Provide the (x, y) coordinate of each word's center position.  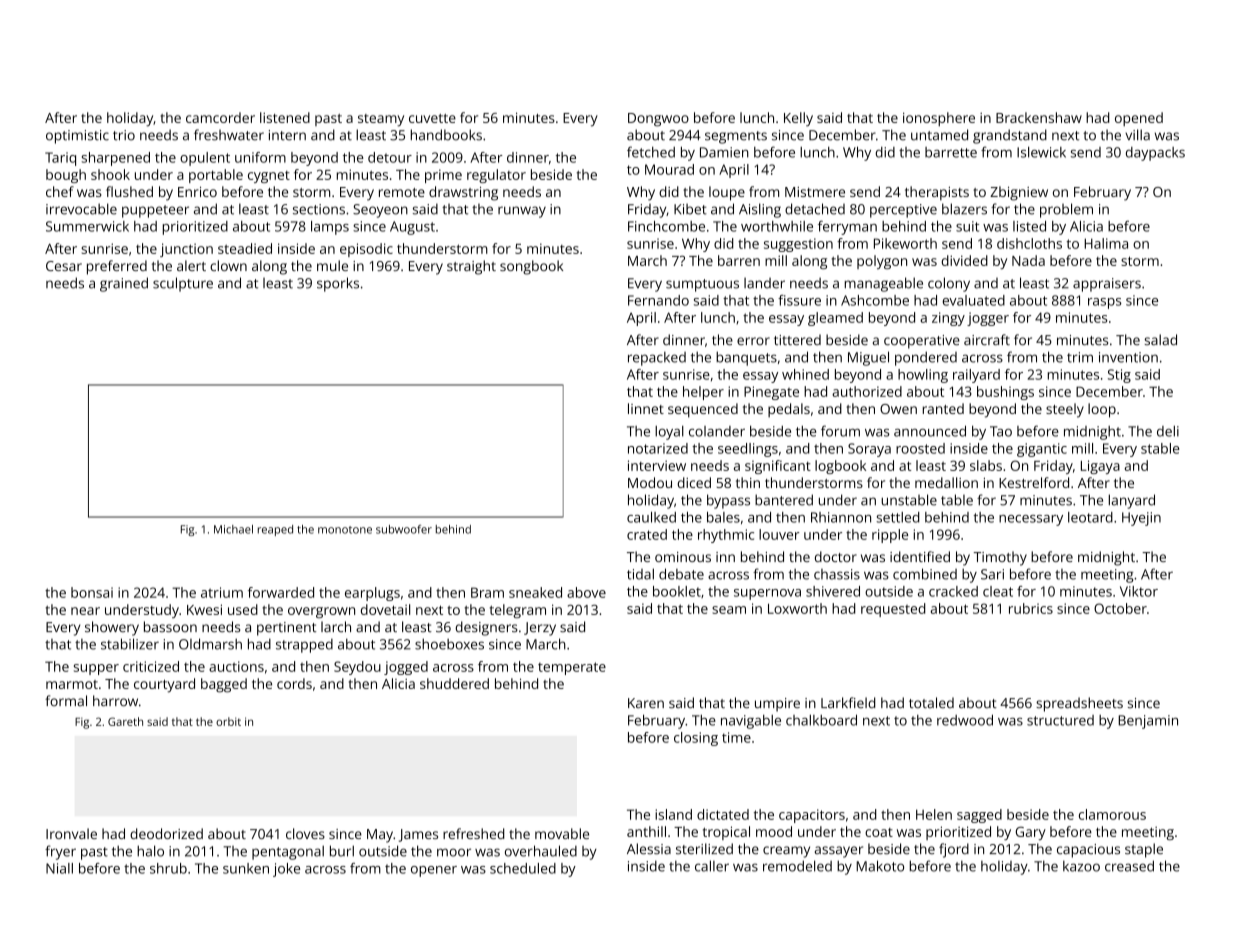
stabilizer (130, 644)
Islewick (1041, 152)
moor (454, 852)
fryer (60, 852)
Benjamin (1148, 722)
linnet (646, 408)
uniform (260, 157)
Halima (1106, 243)
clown (228, 265)
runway (522, 212)
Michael (233, 529)
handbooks (446, 135)
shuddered (454, 683)
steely (1065, 410)
